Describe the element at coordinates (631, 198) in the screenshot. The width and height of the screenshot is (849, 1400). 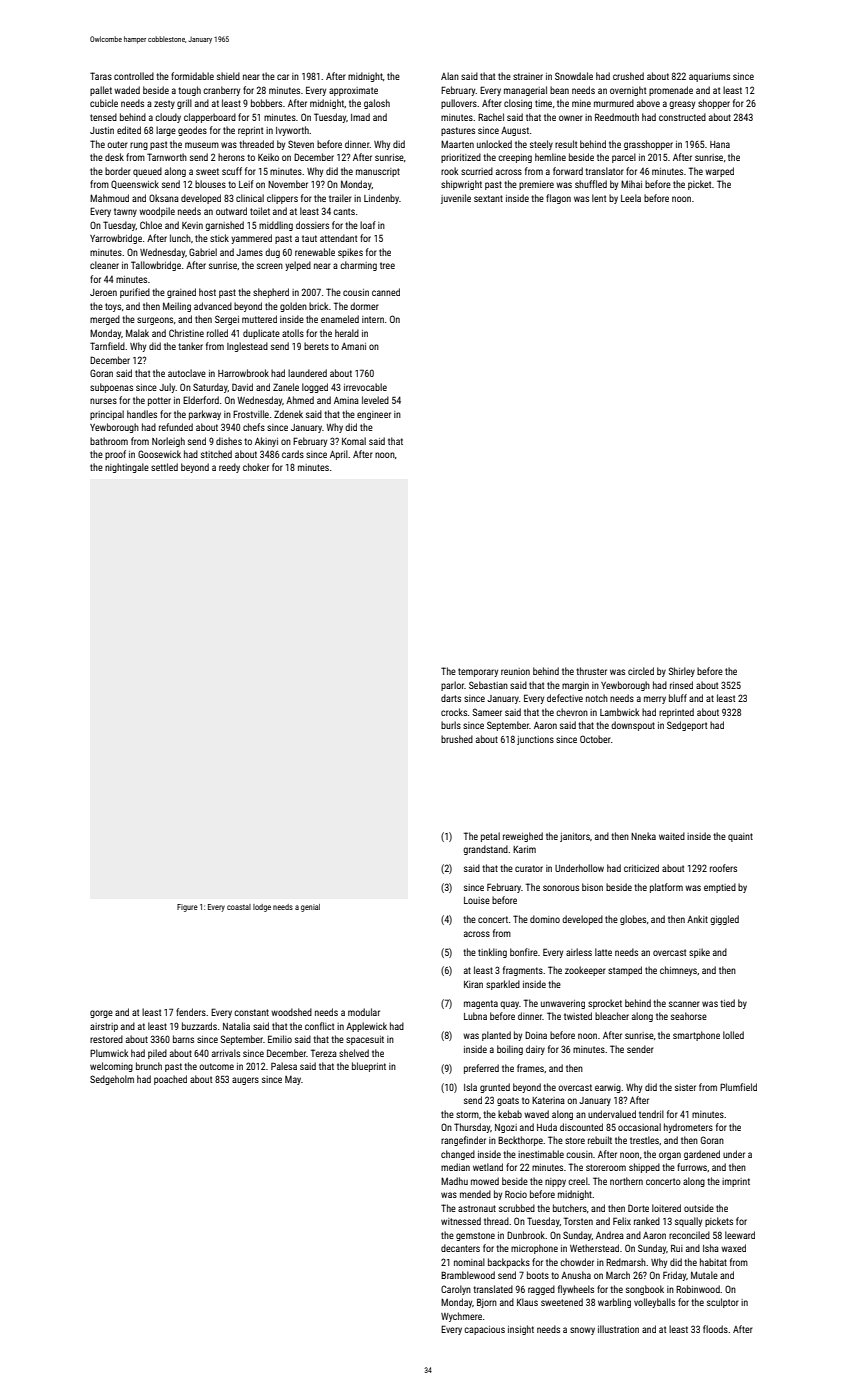
I see `Leela` at that location.
